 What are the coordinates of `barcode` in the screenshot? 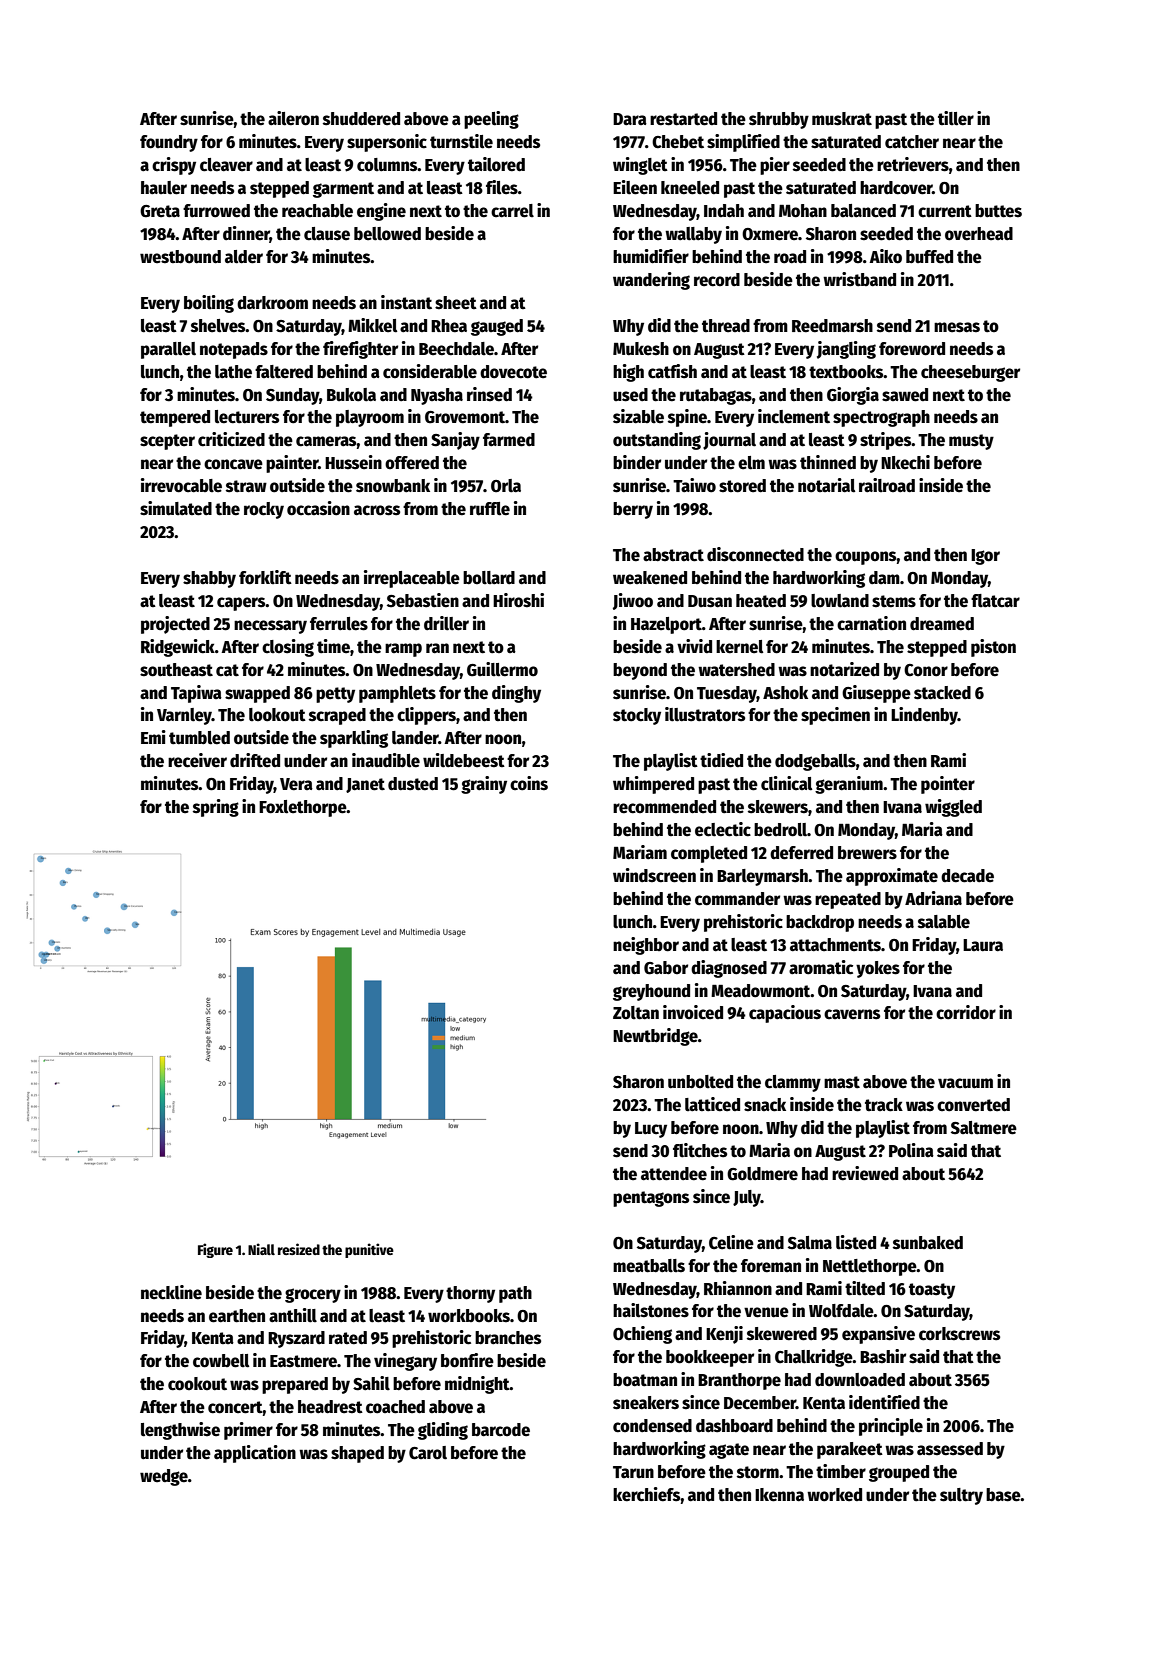 It's located at (501, 1430).
